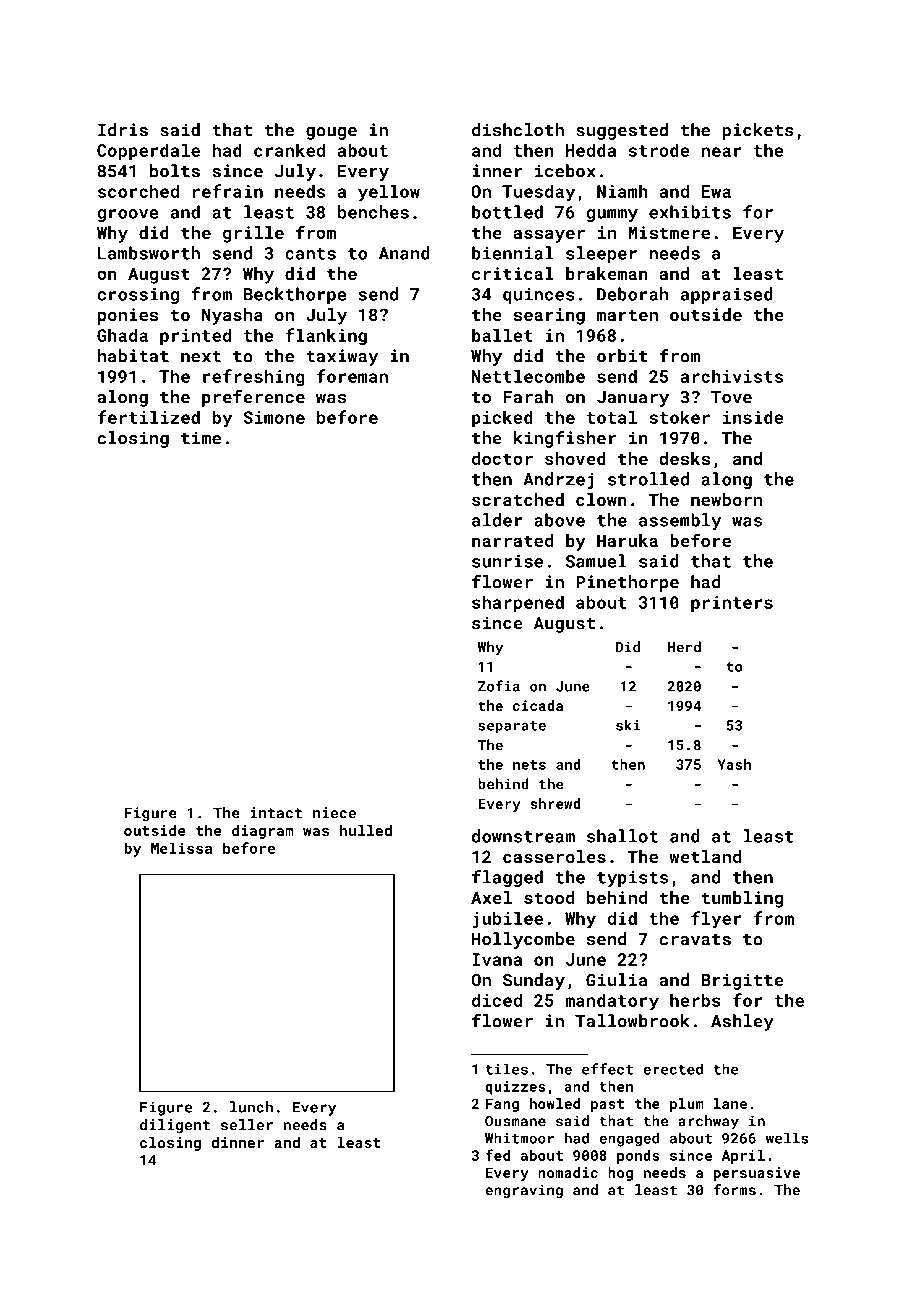 This screenshot has height=1316, width=908. What do you see at coordinates (742, 981) in the screenshot?
I see `Brigitte` at bounding box center [742, 981].
